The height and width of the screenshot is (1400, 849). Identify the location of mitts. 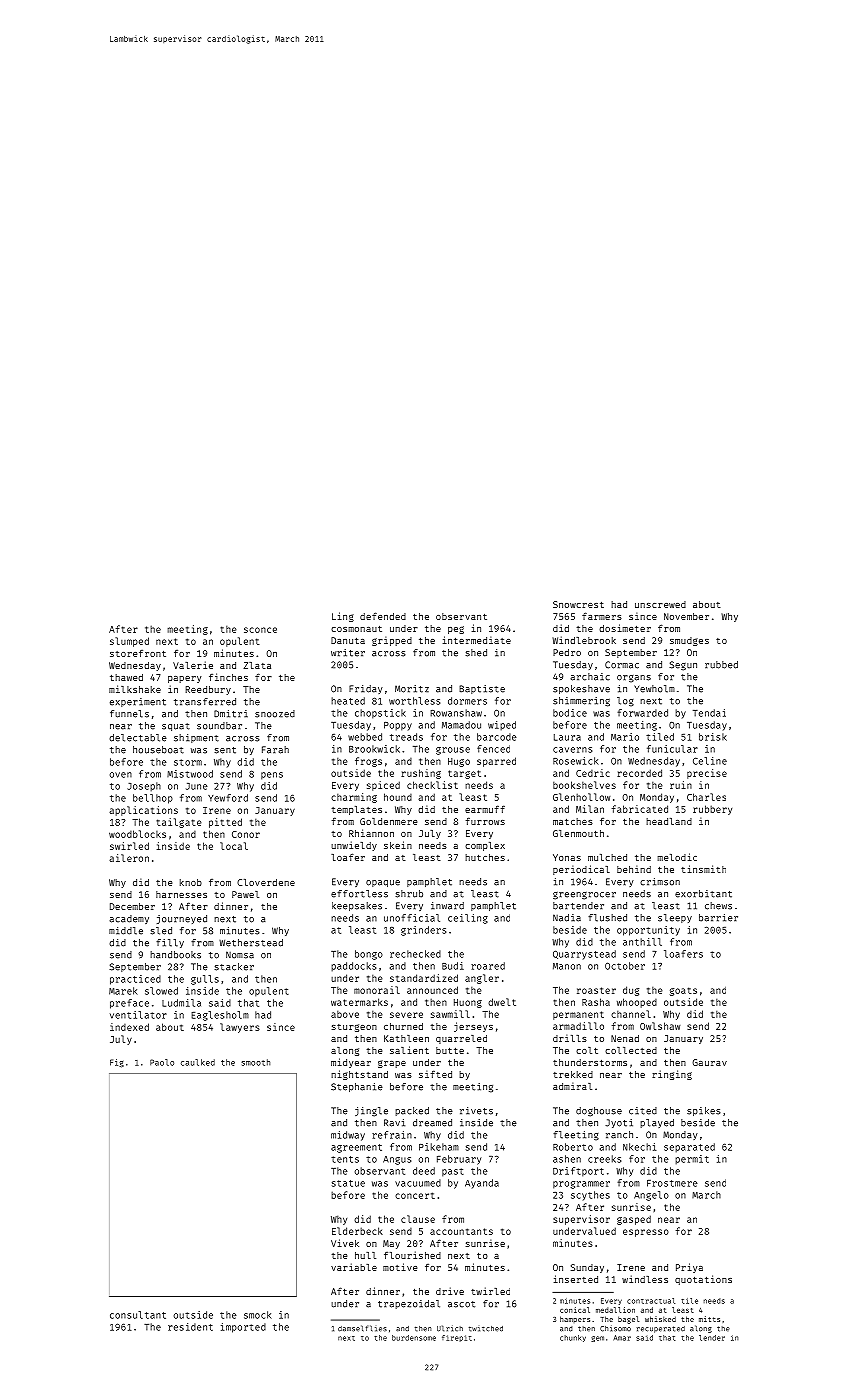
(709, 1319).
